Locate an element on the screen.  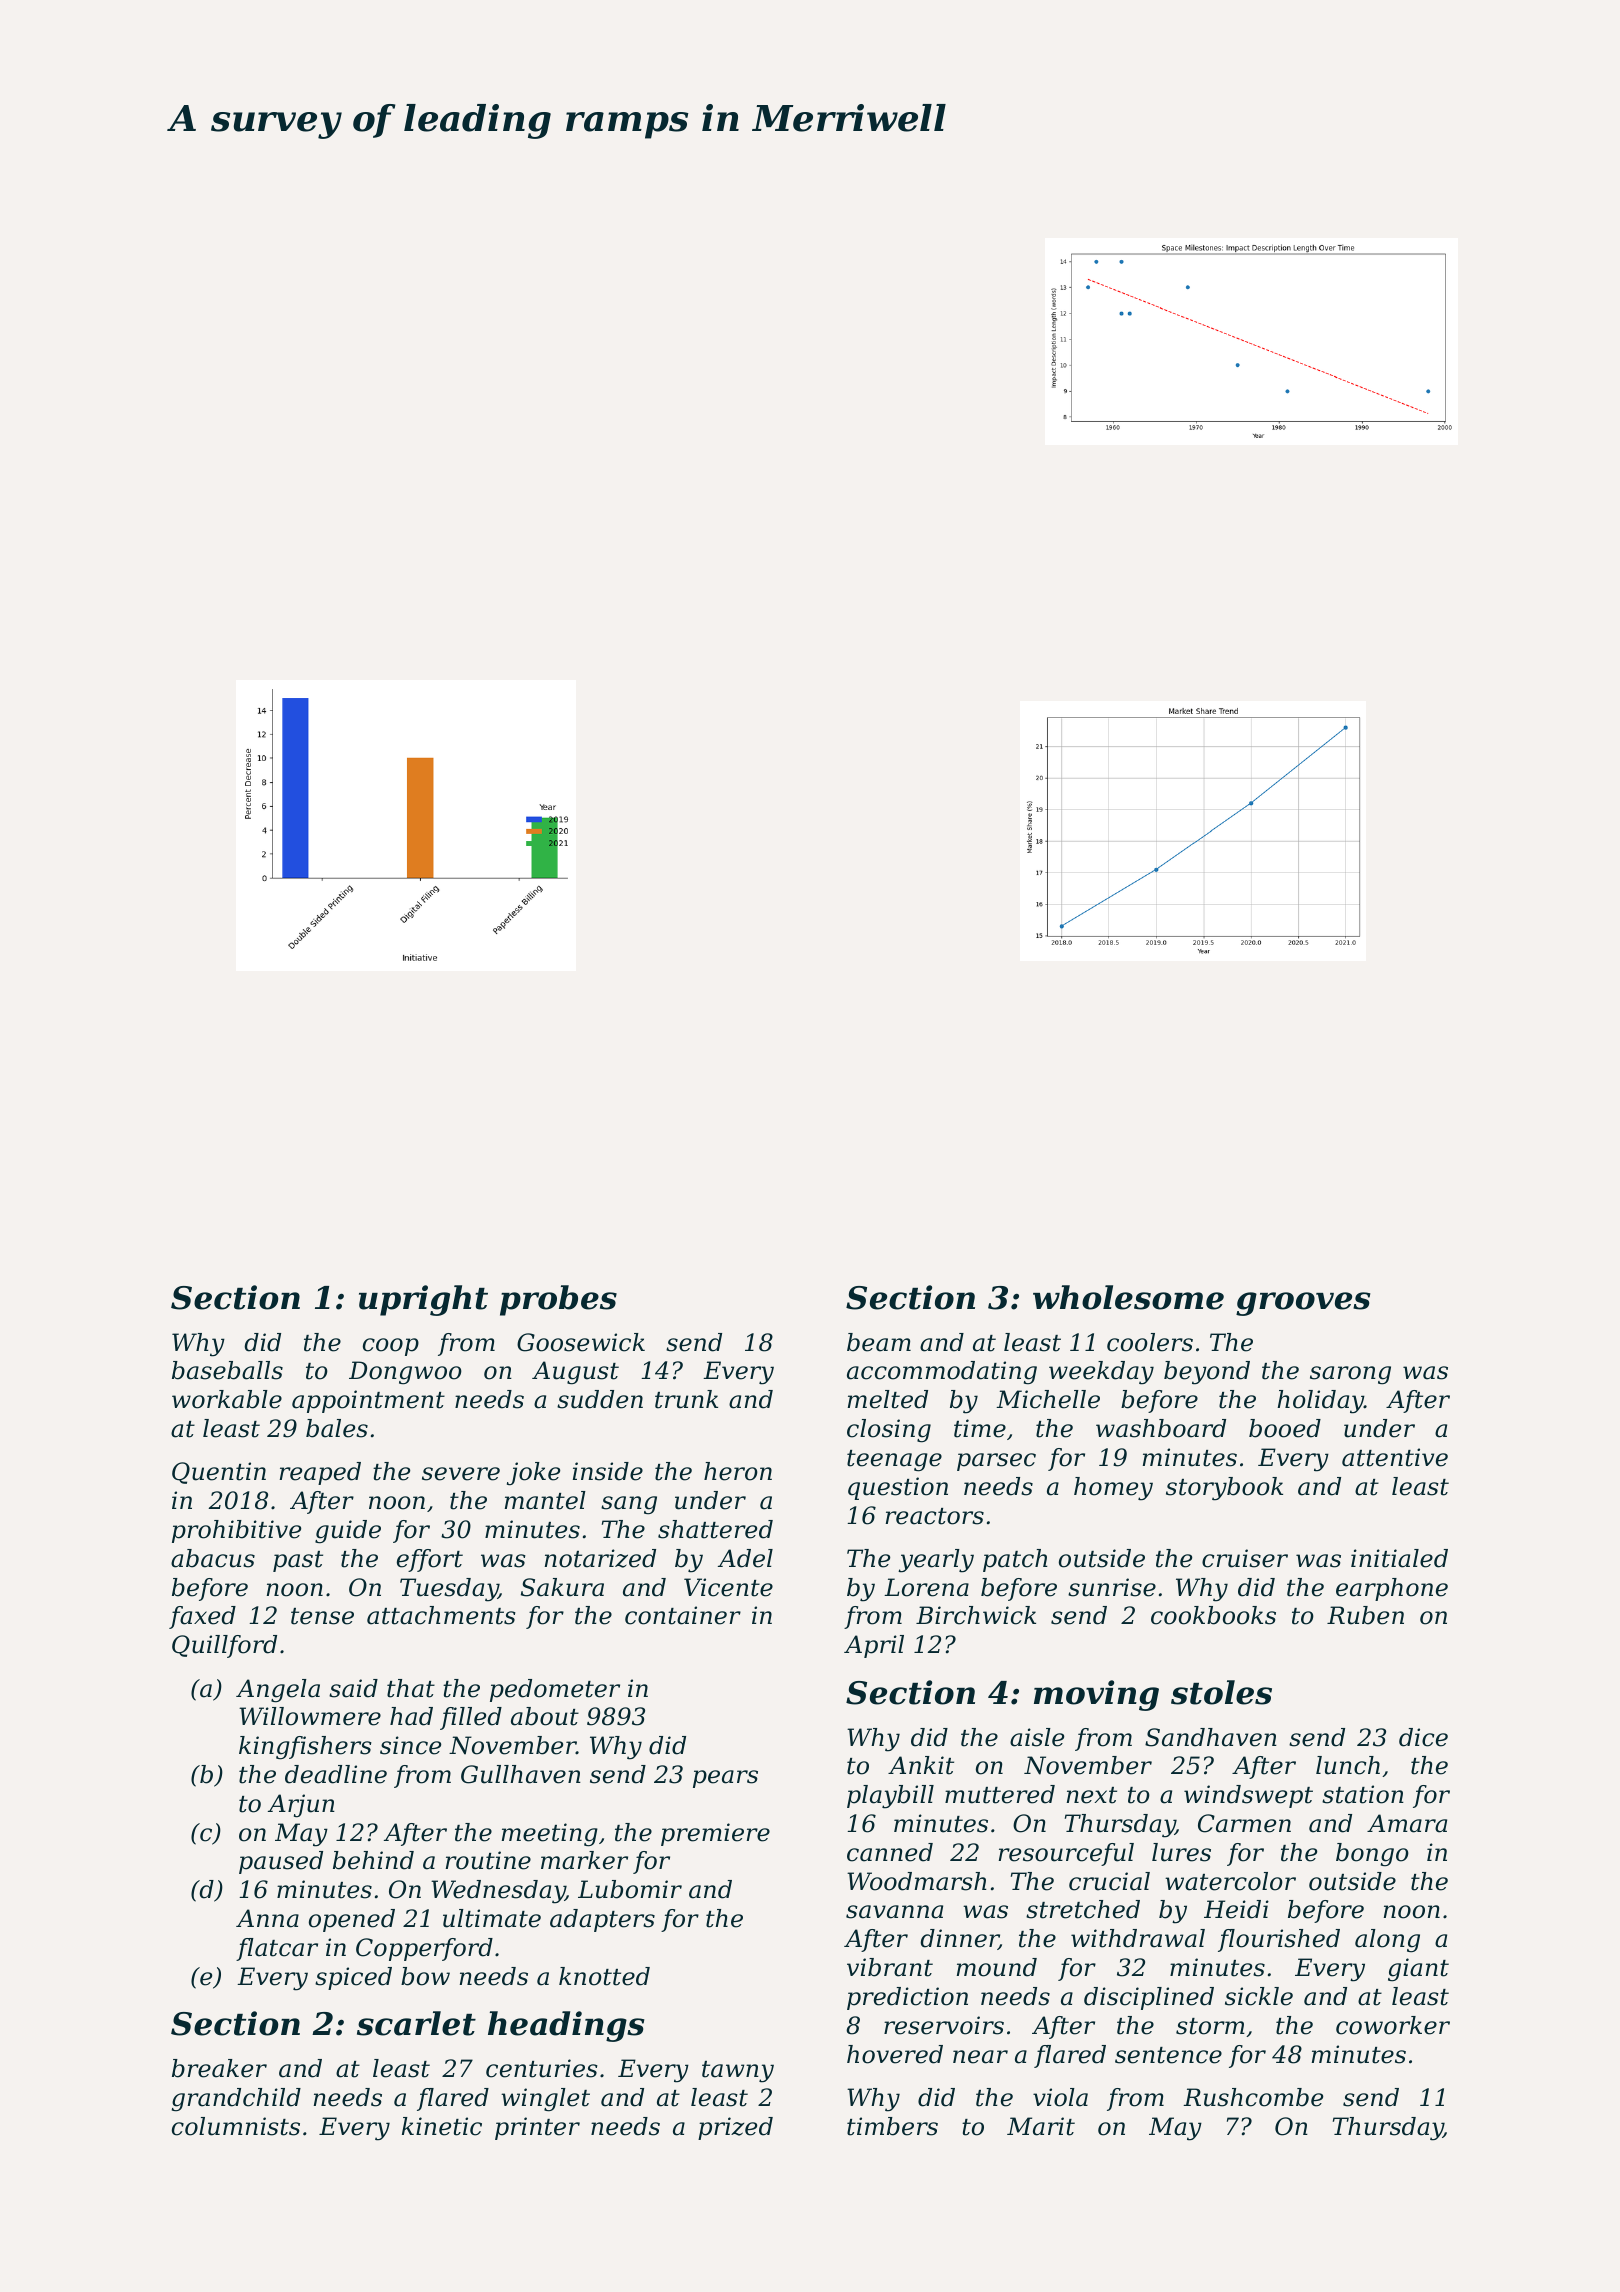
crucial is located at coordinates (1109, 1881).
